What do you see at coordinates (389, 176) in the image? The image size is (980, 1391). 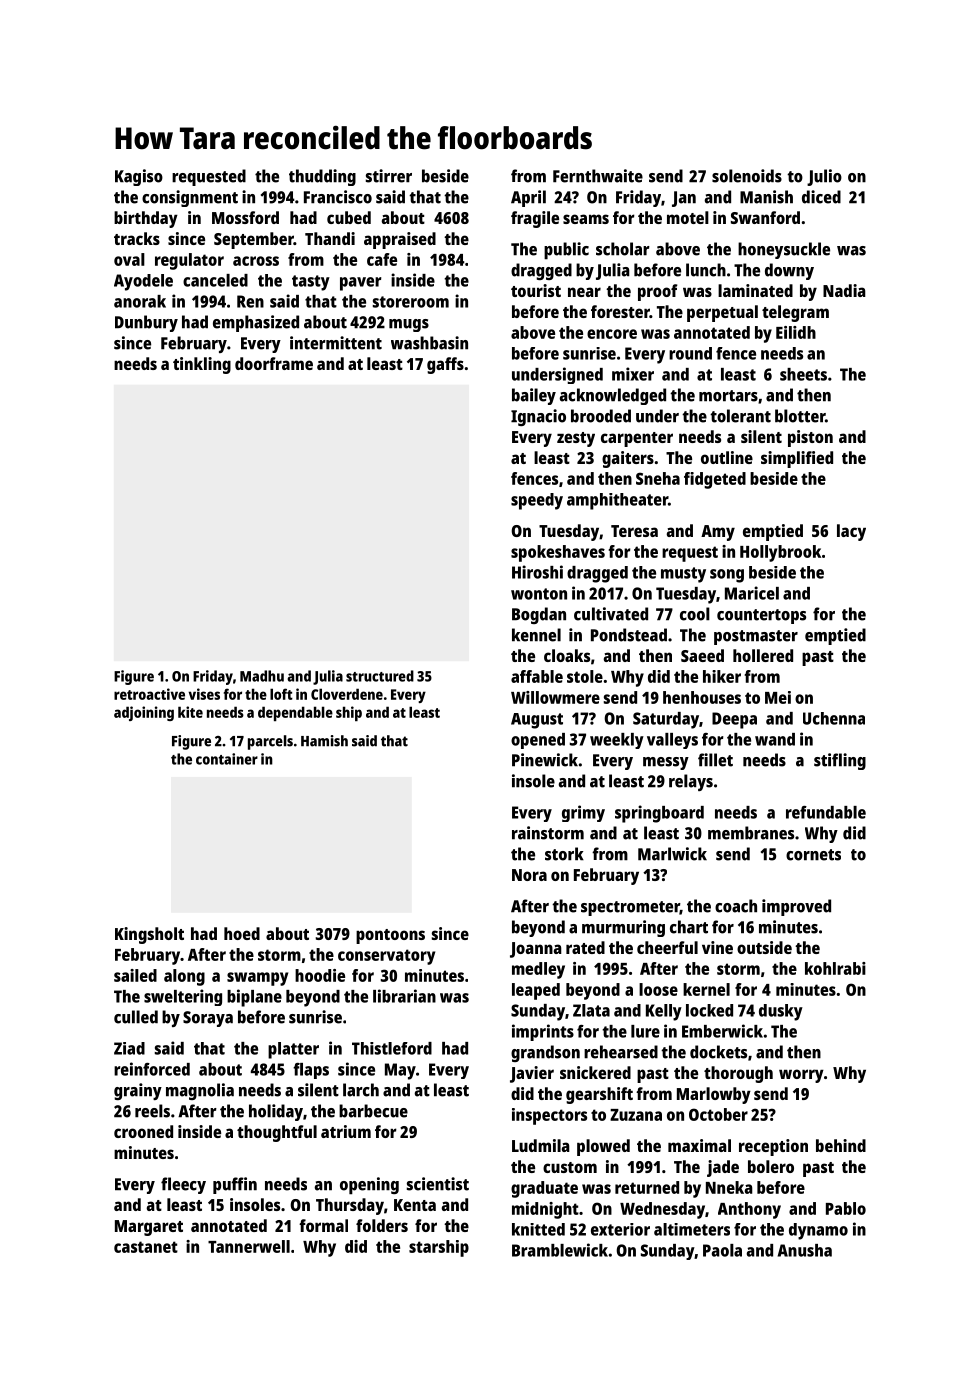 I see `stirrer` at bounding box center [389, 176].
